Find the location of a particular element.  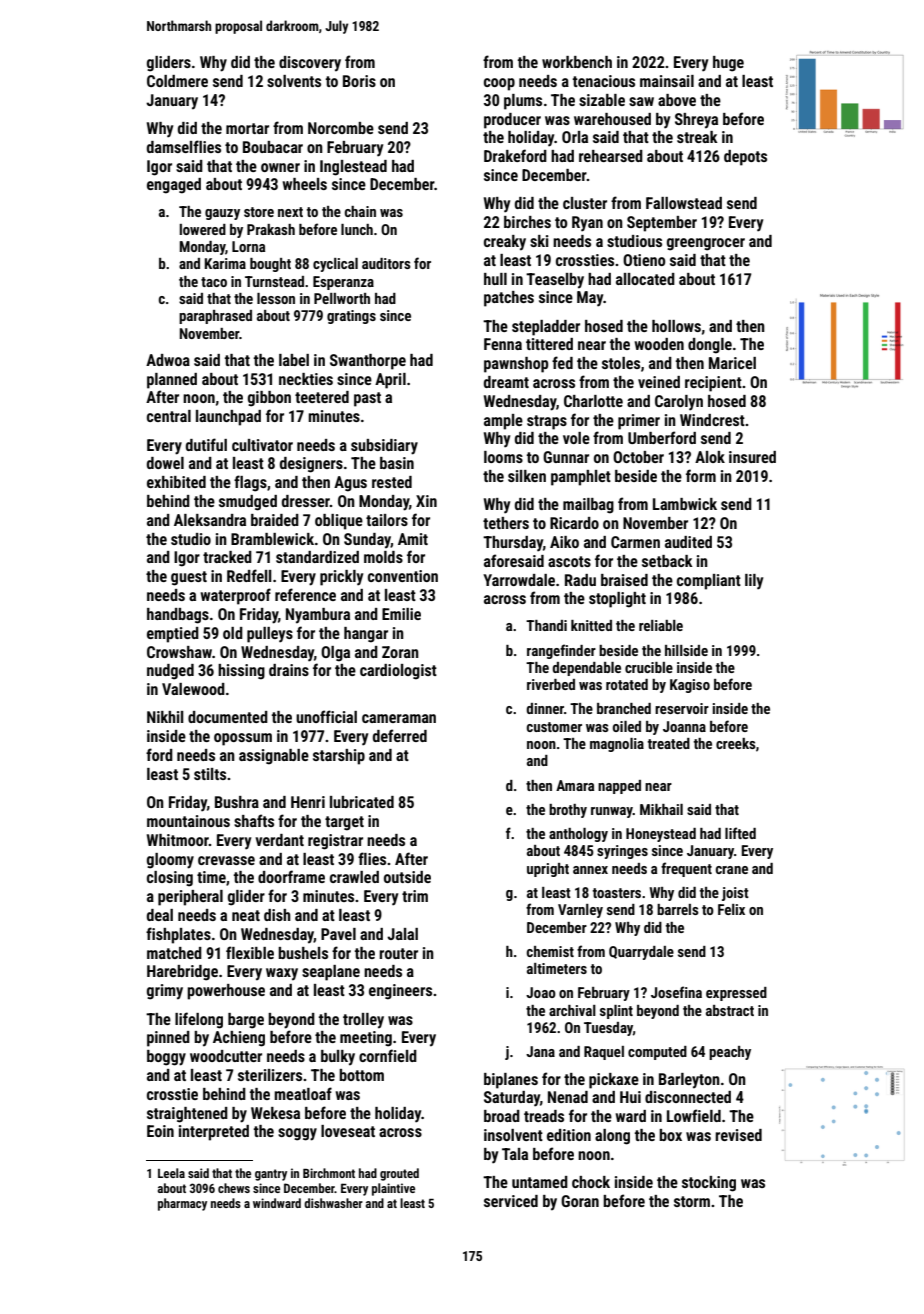

pharmacy is located at coordinates (182, 1204).
